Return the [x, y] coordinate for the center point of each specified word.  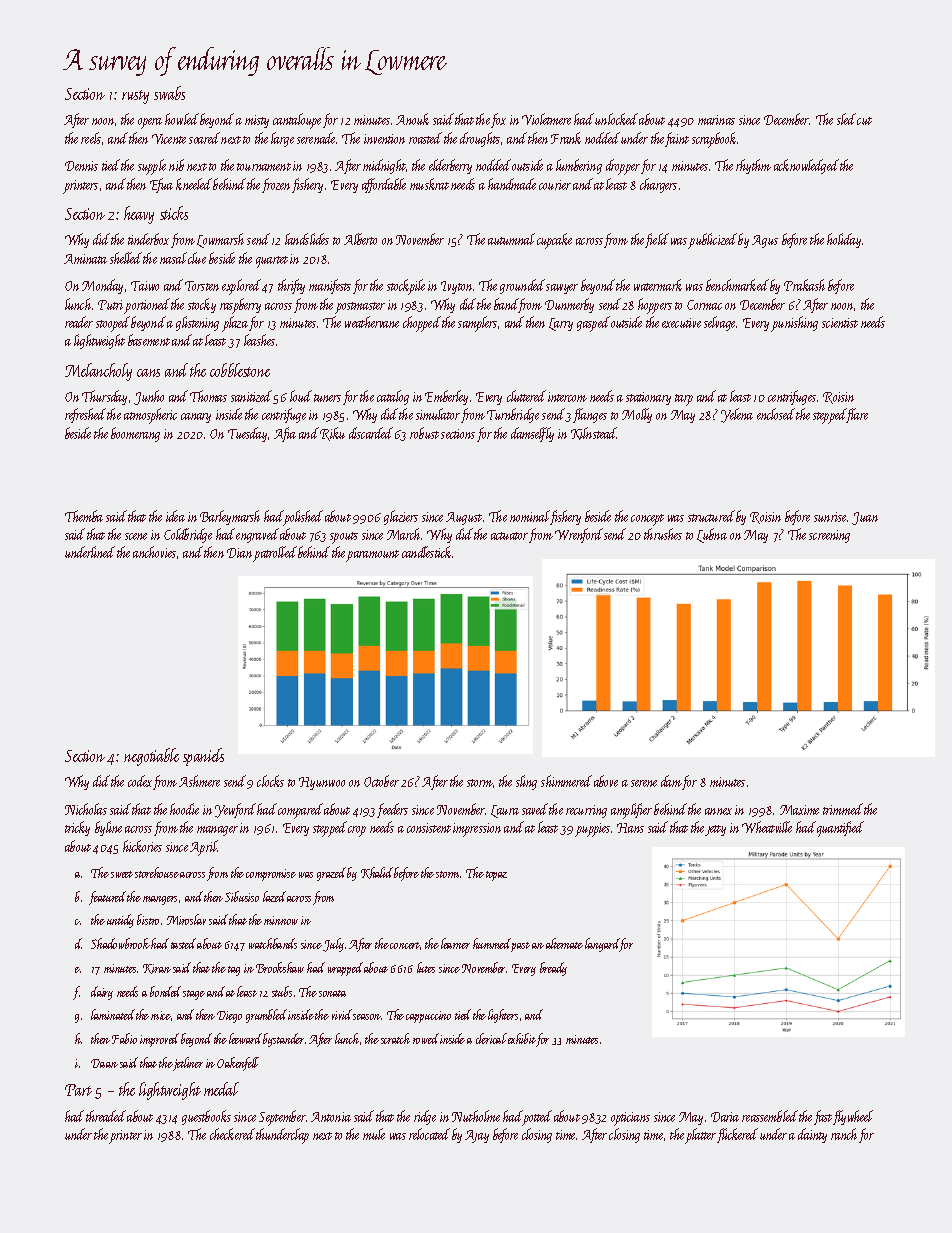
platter [701, 1135]
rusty [135, 97]
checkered [232, 1134]
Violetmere [546, 119]
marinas [716, 120]
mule [374, 1134]
